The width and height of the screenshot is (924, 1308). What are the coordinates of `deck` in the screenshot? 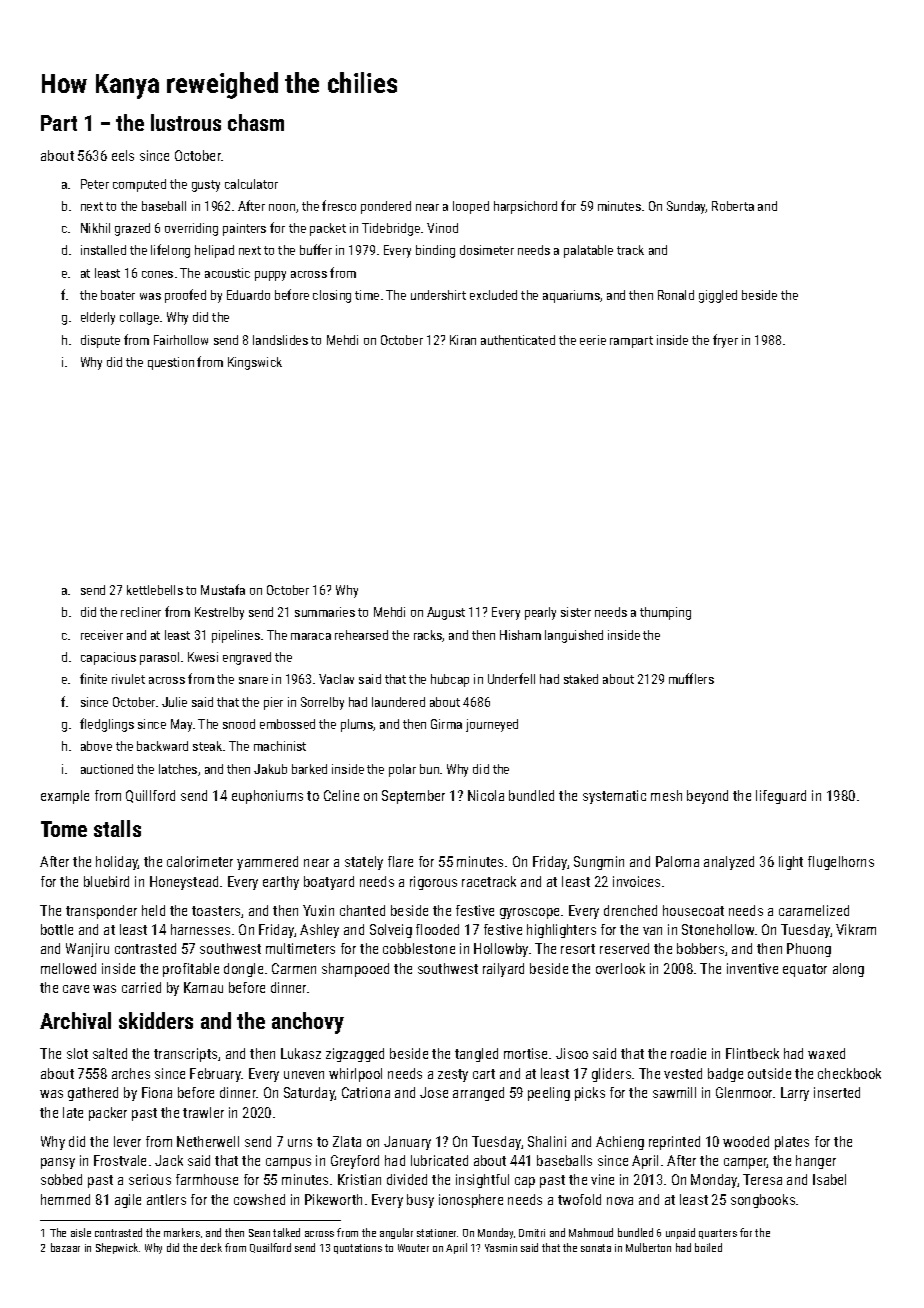 It's located at (211, 1247).
